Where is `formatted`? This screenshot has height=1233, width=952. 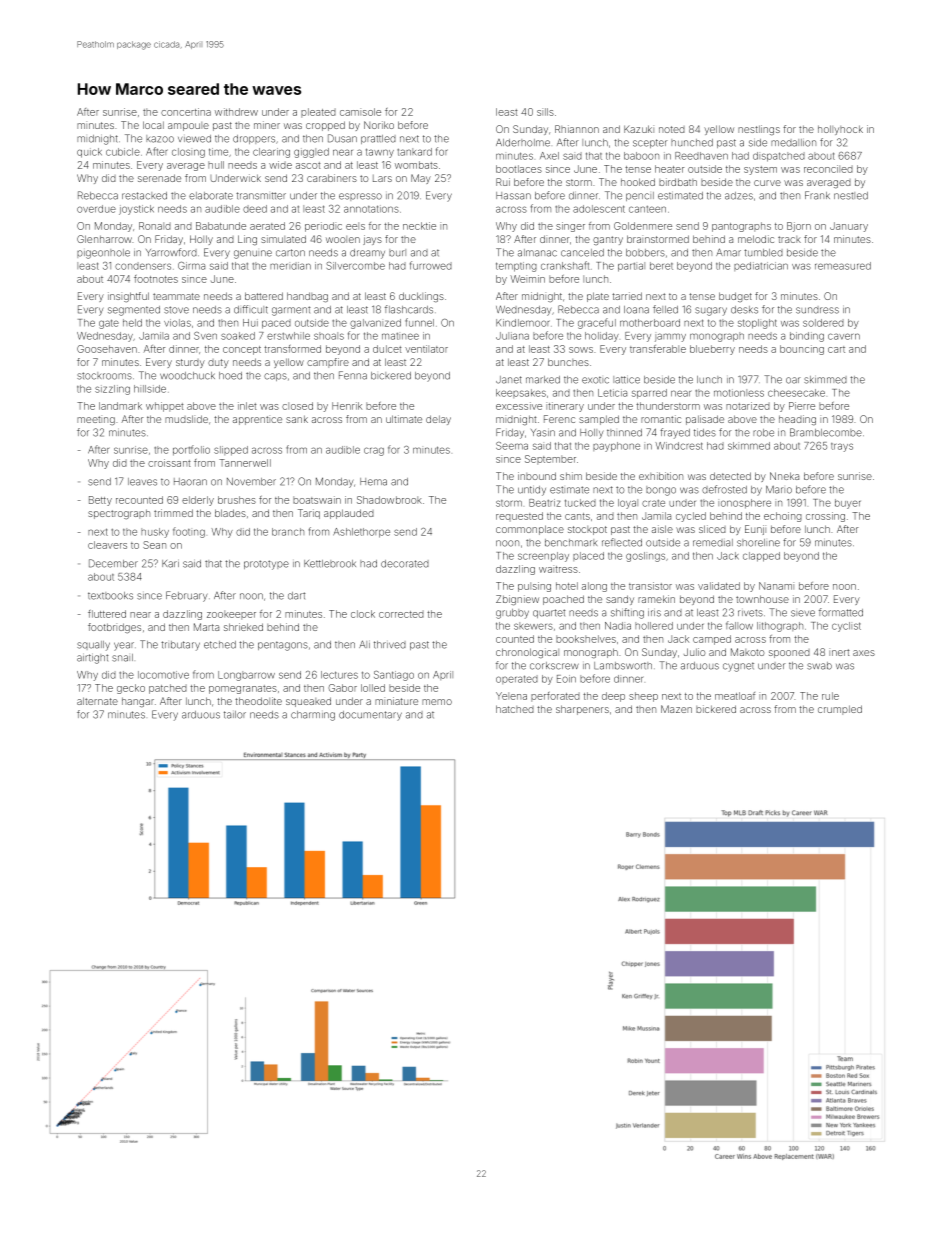 formatted is located at coordinates (841, 612).
